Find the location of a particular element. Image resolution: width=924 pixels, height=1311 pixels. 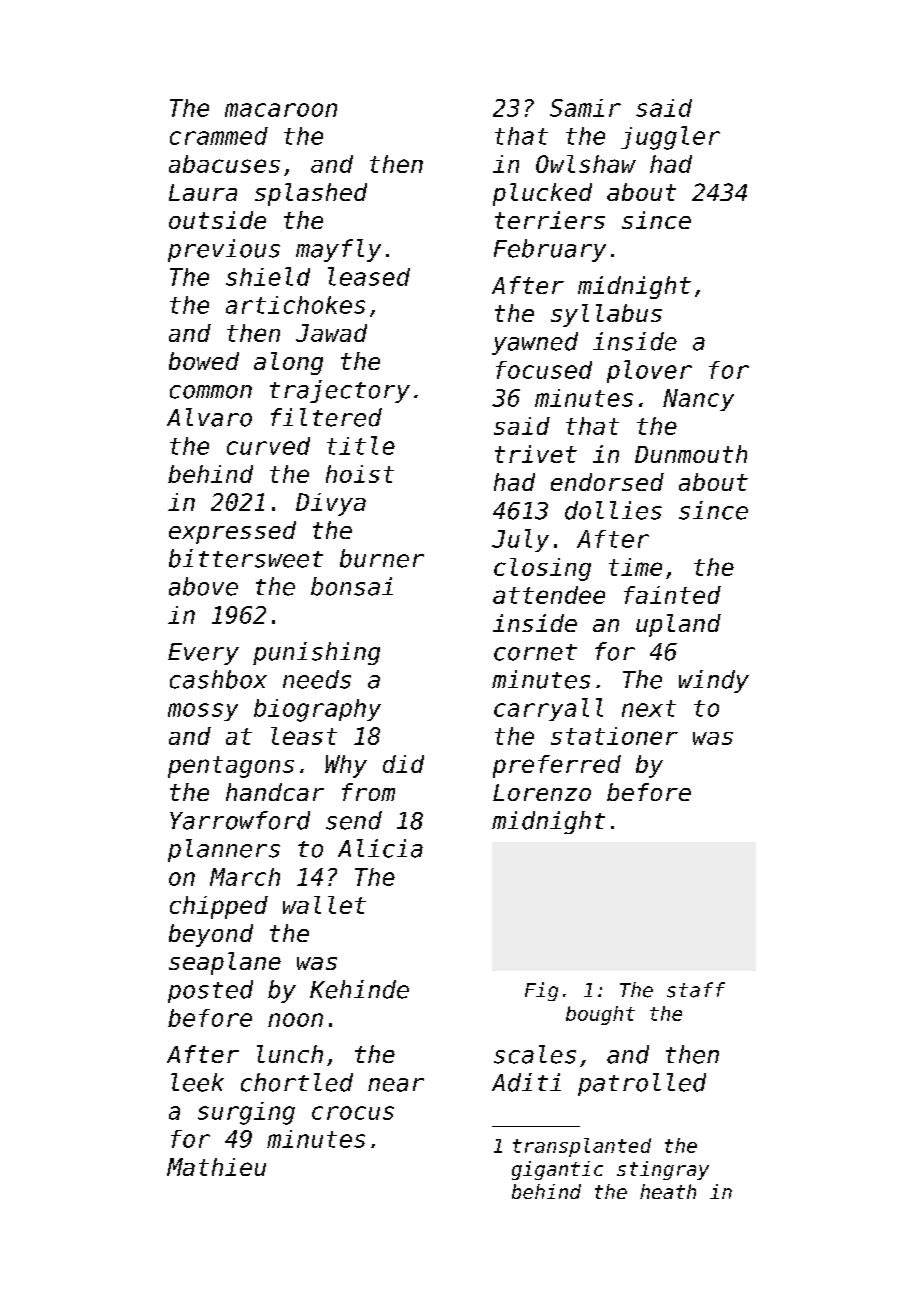

Dunmouth is located at coordinates (691, 454).
